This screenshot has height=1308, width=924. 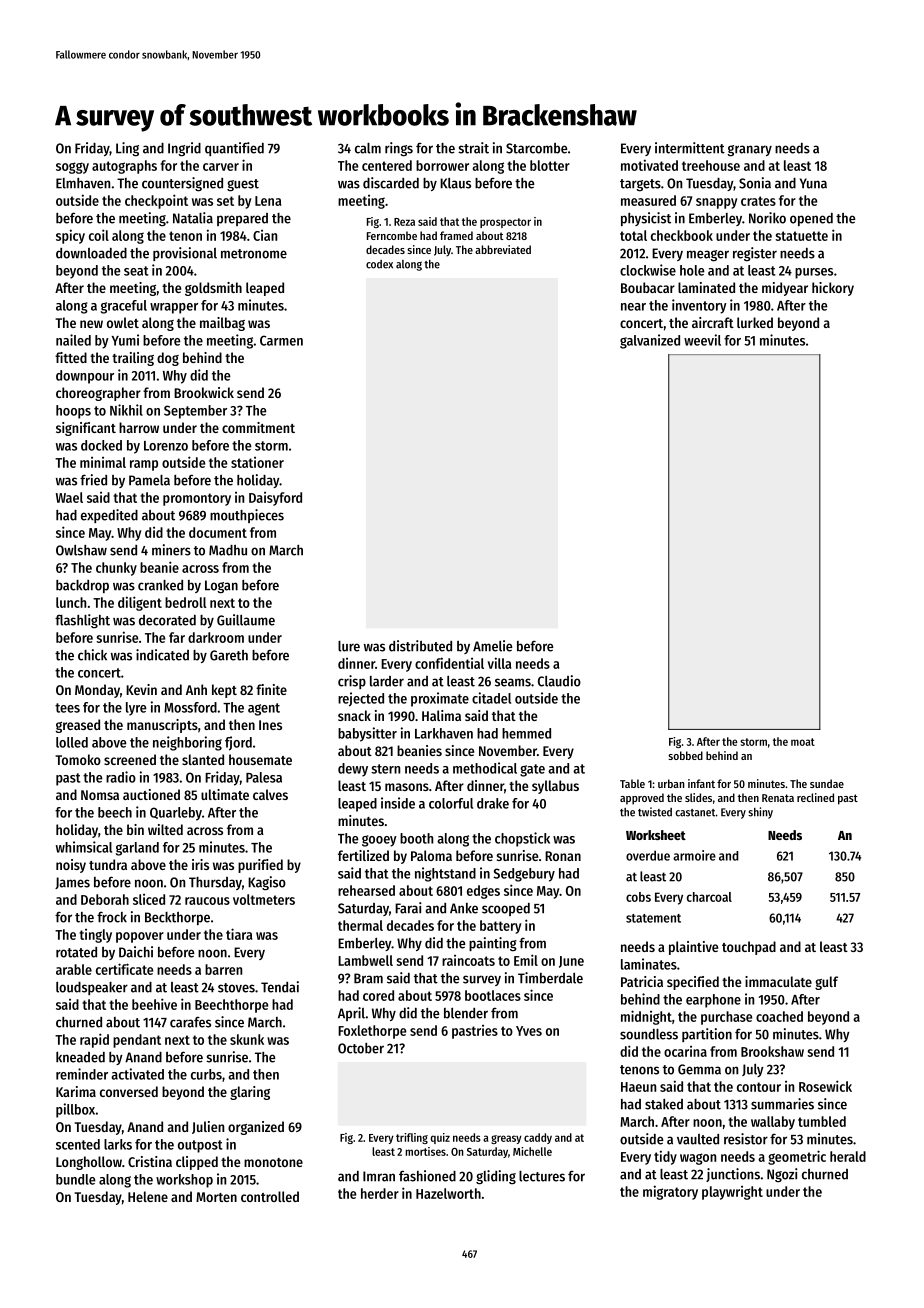 What do you see at coordinates (702, 340) in the screenshot?
I see `weevil` at bounding box center [702, 340].
